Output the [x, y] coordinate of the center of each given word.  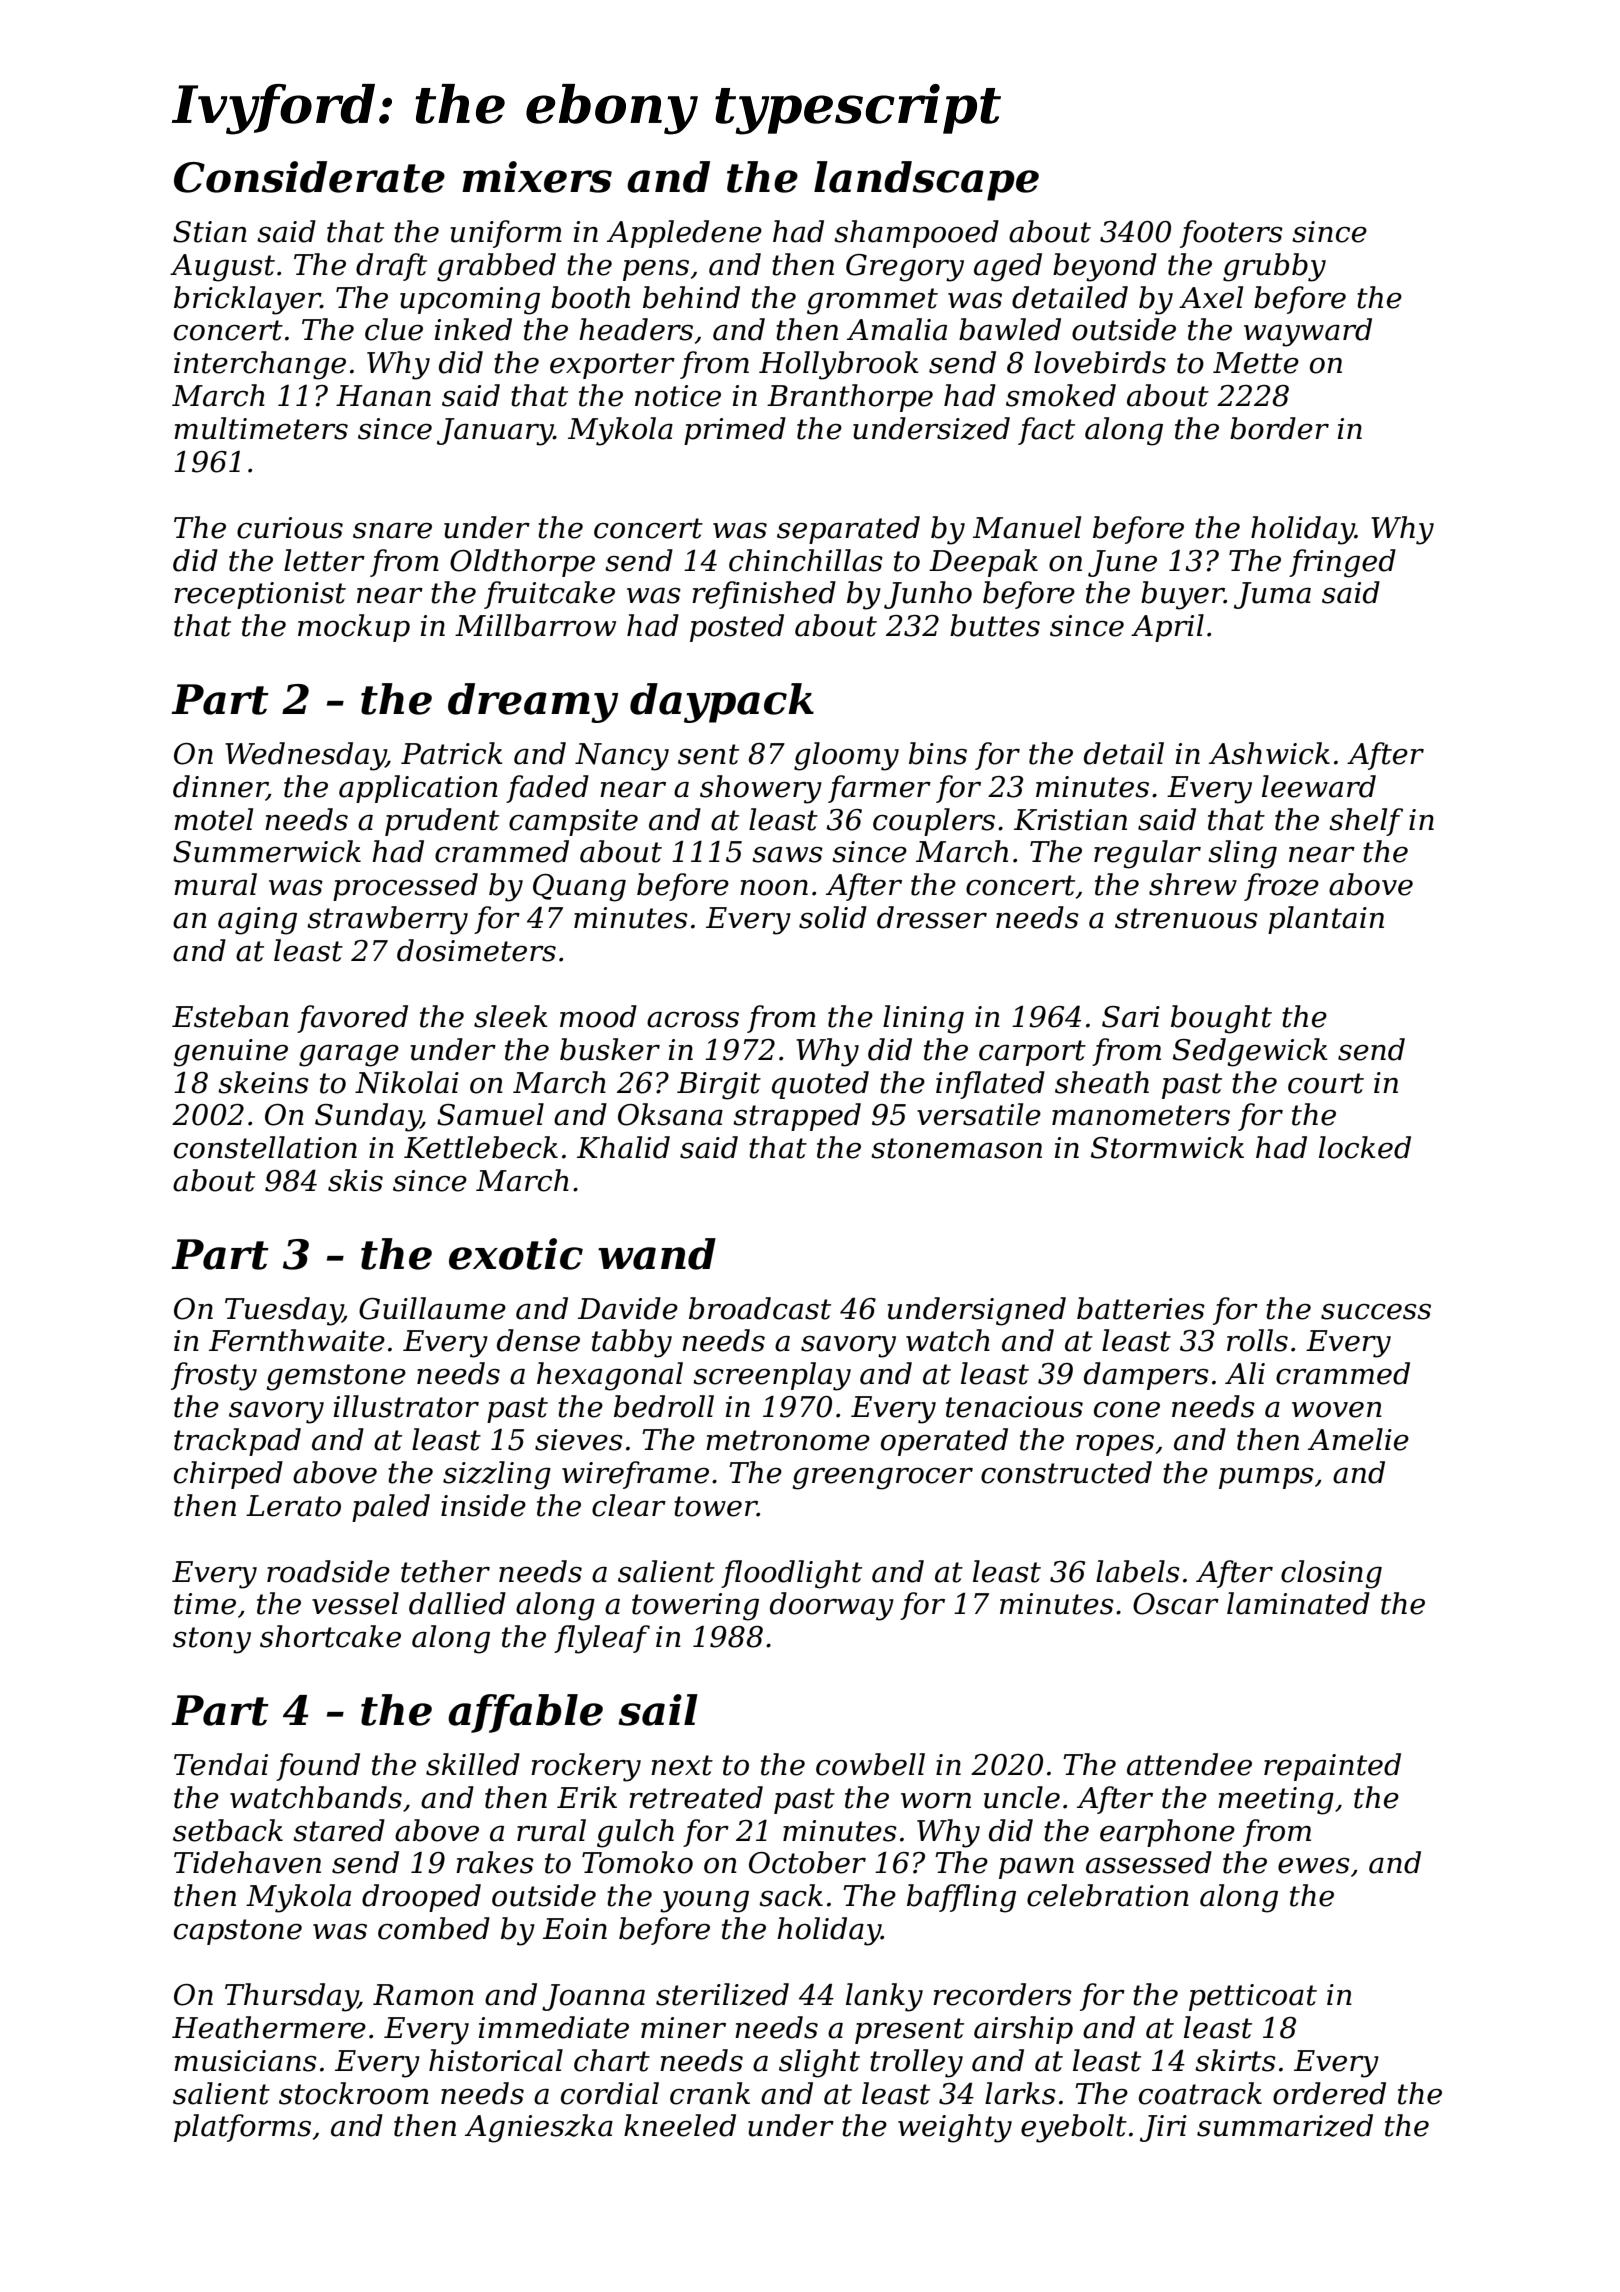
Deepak [983, 563]
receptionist [260, 595]
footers [1231, 234]
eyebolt [1074, 2128]
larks [1020, 2093]
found [318, 1767]
